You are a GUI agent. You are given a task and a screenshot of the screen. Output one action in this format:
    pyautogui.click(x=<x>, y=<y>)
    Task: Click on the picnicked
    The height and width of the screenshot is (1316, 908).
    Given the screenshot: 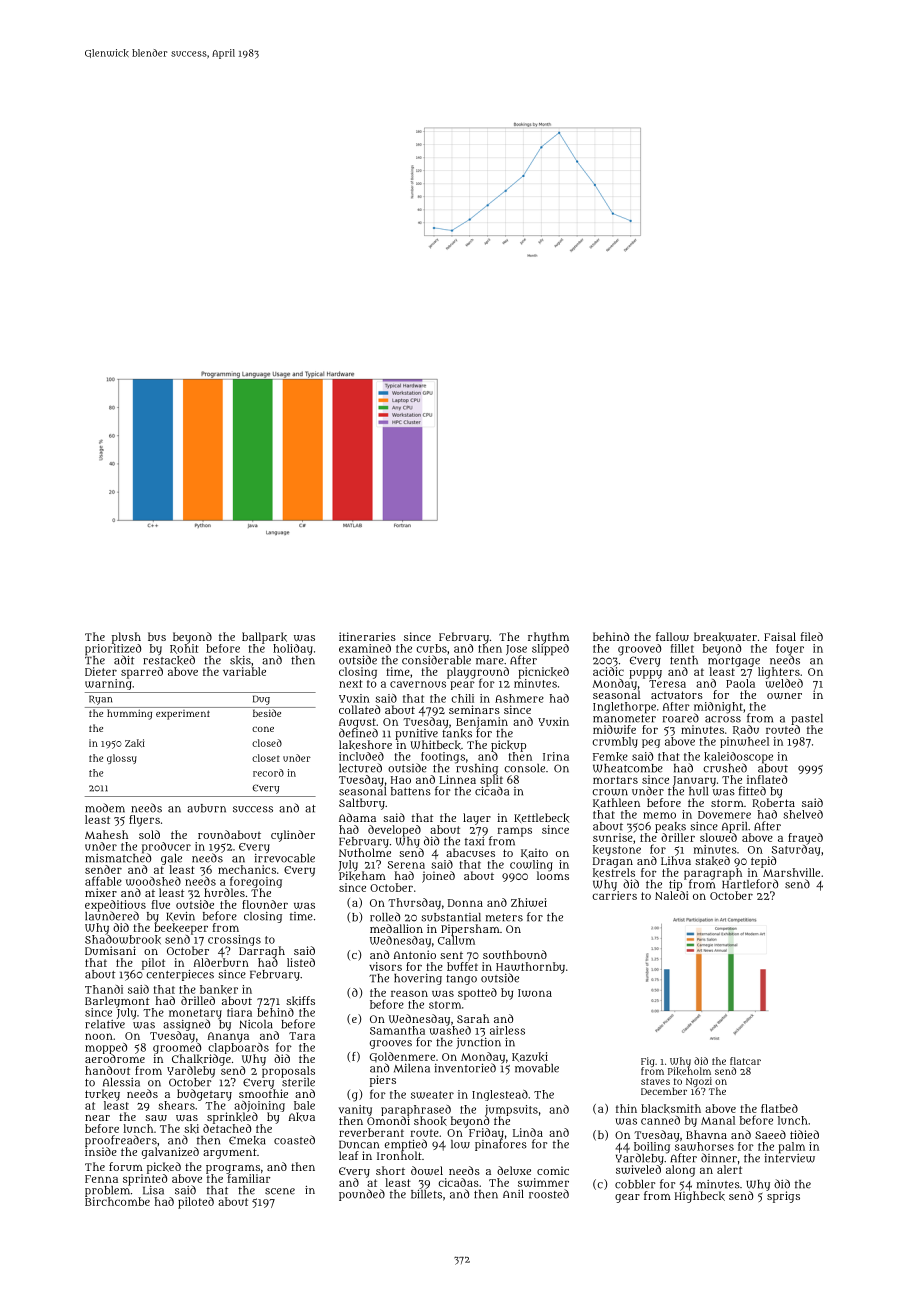 What is the action you would take?
    pyautogui.click(x=543, y=673)
